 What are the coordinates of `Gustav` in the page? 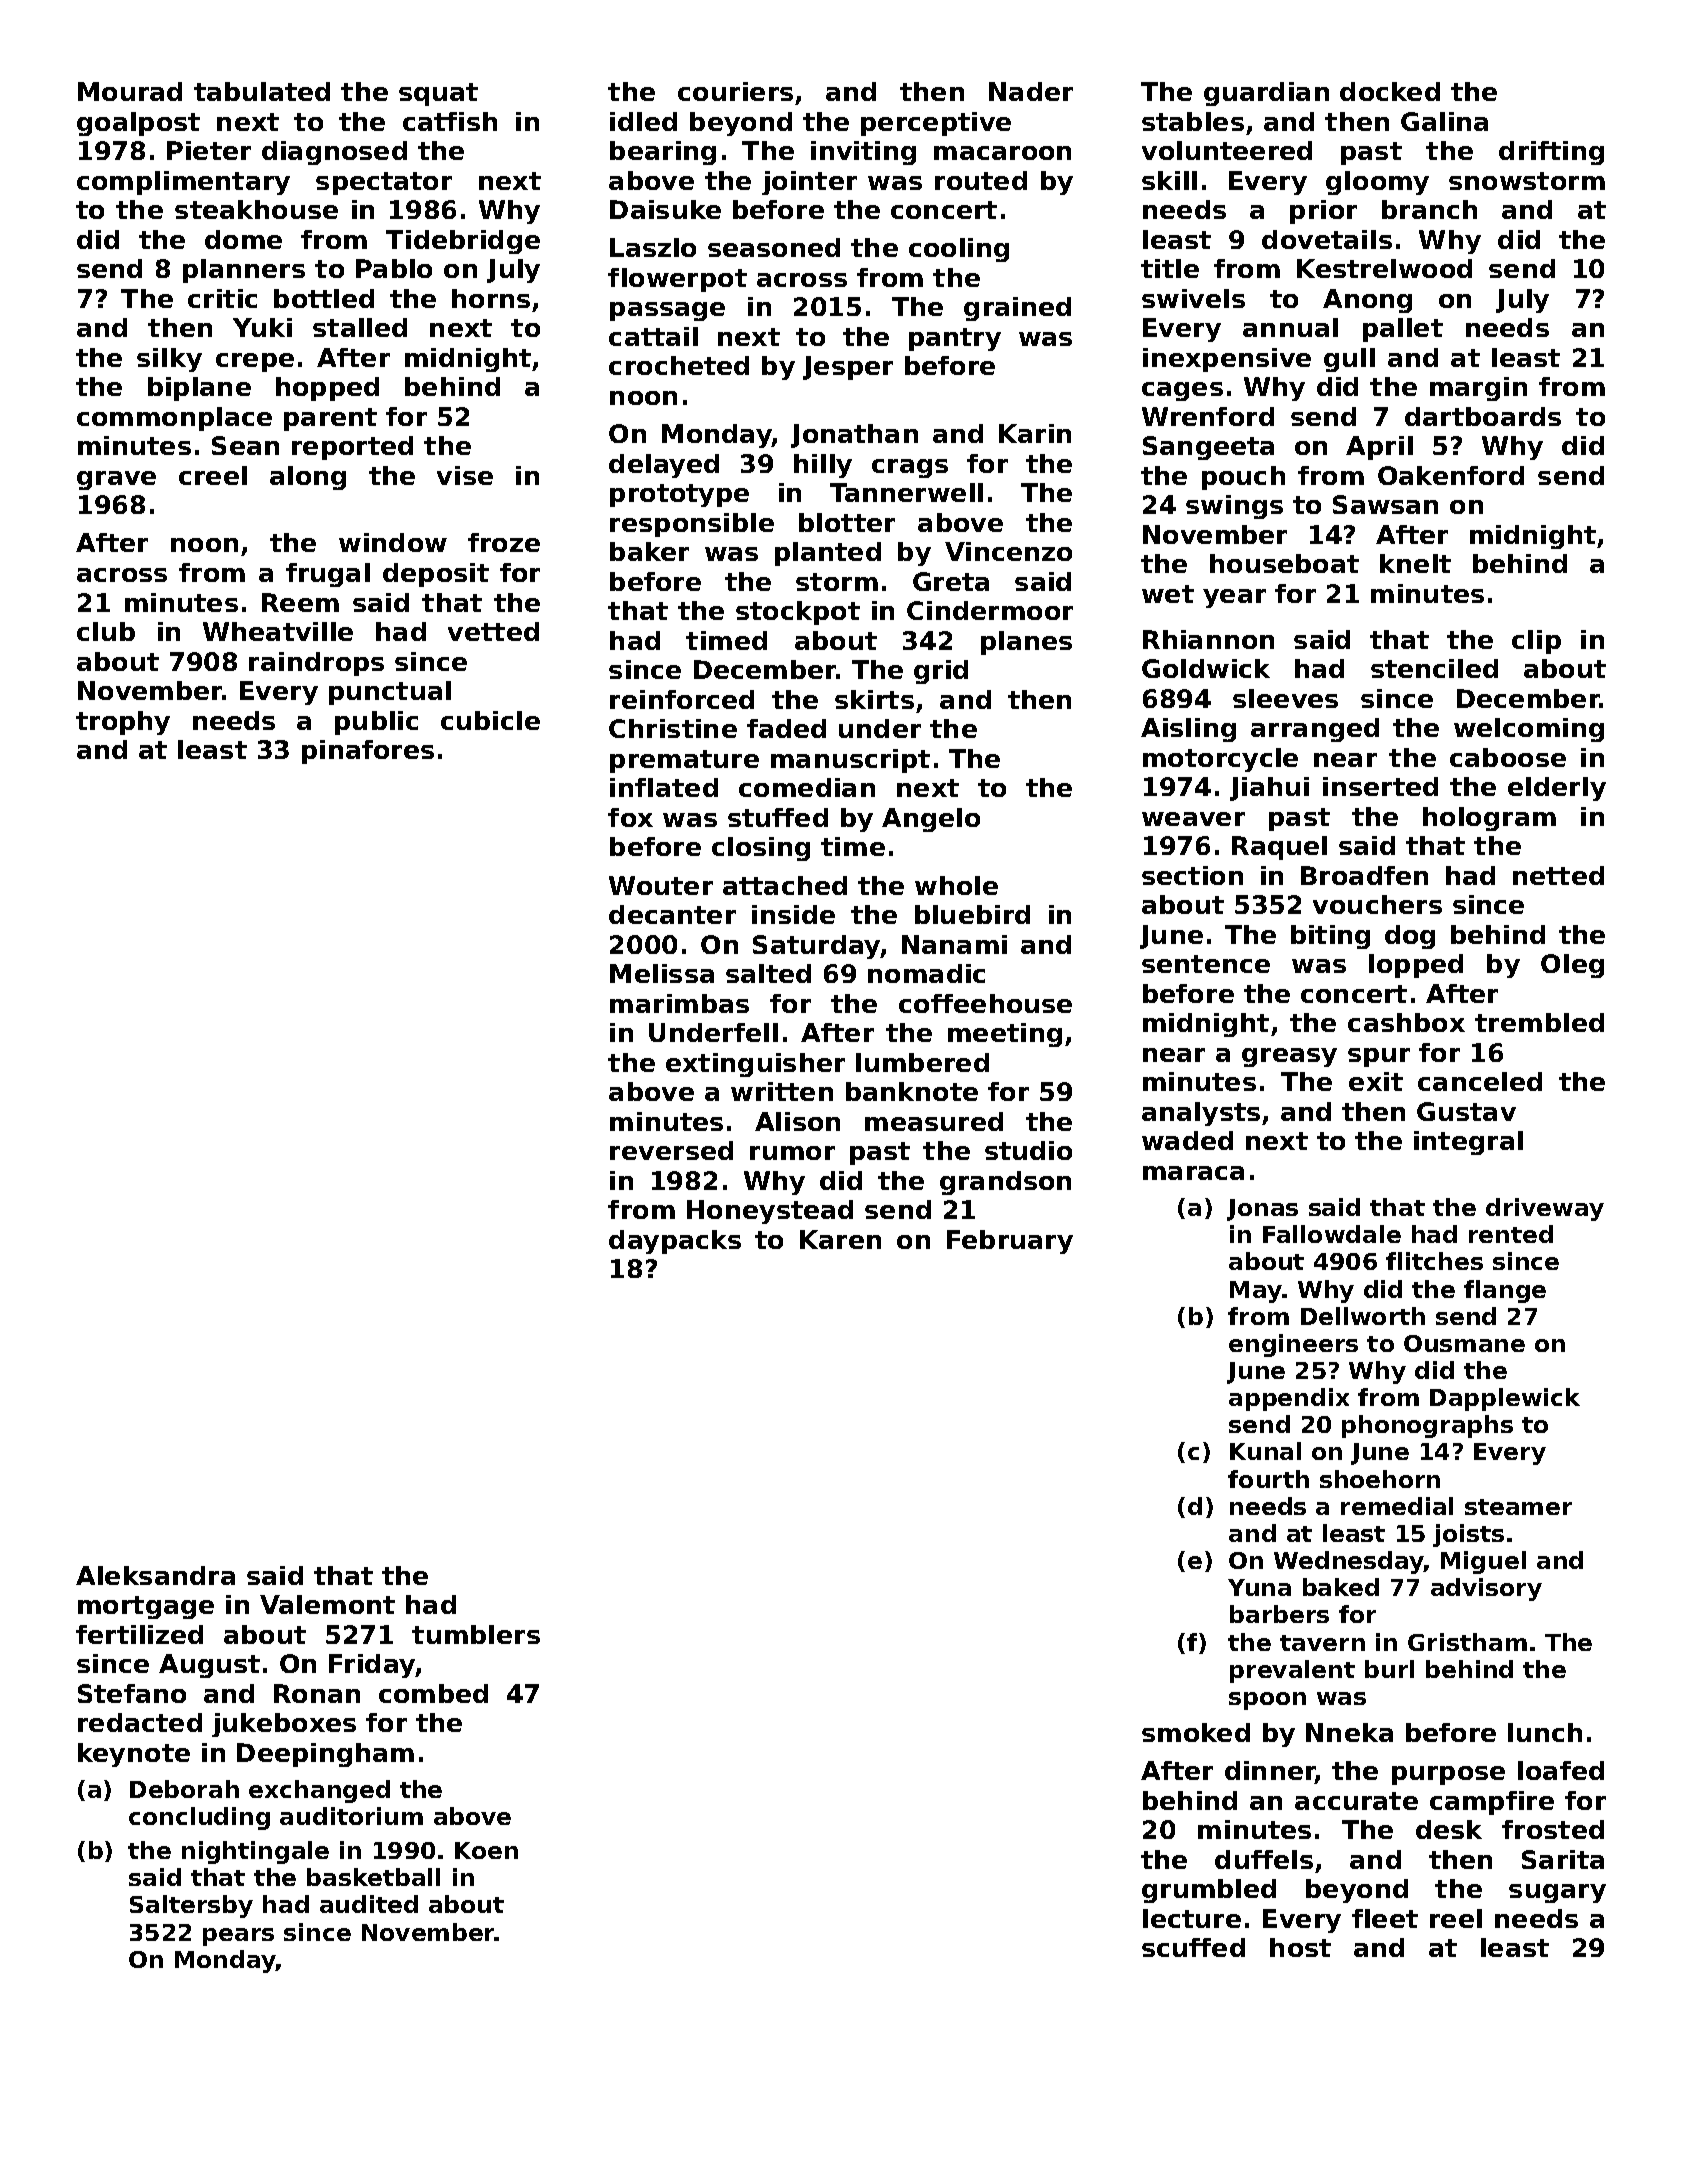 It's located at (1466, 1111).
